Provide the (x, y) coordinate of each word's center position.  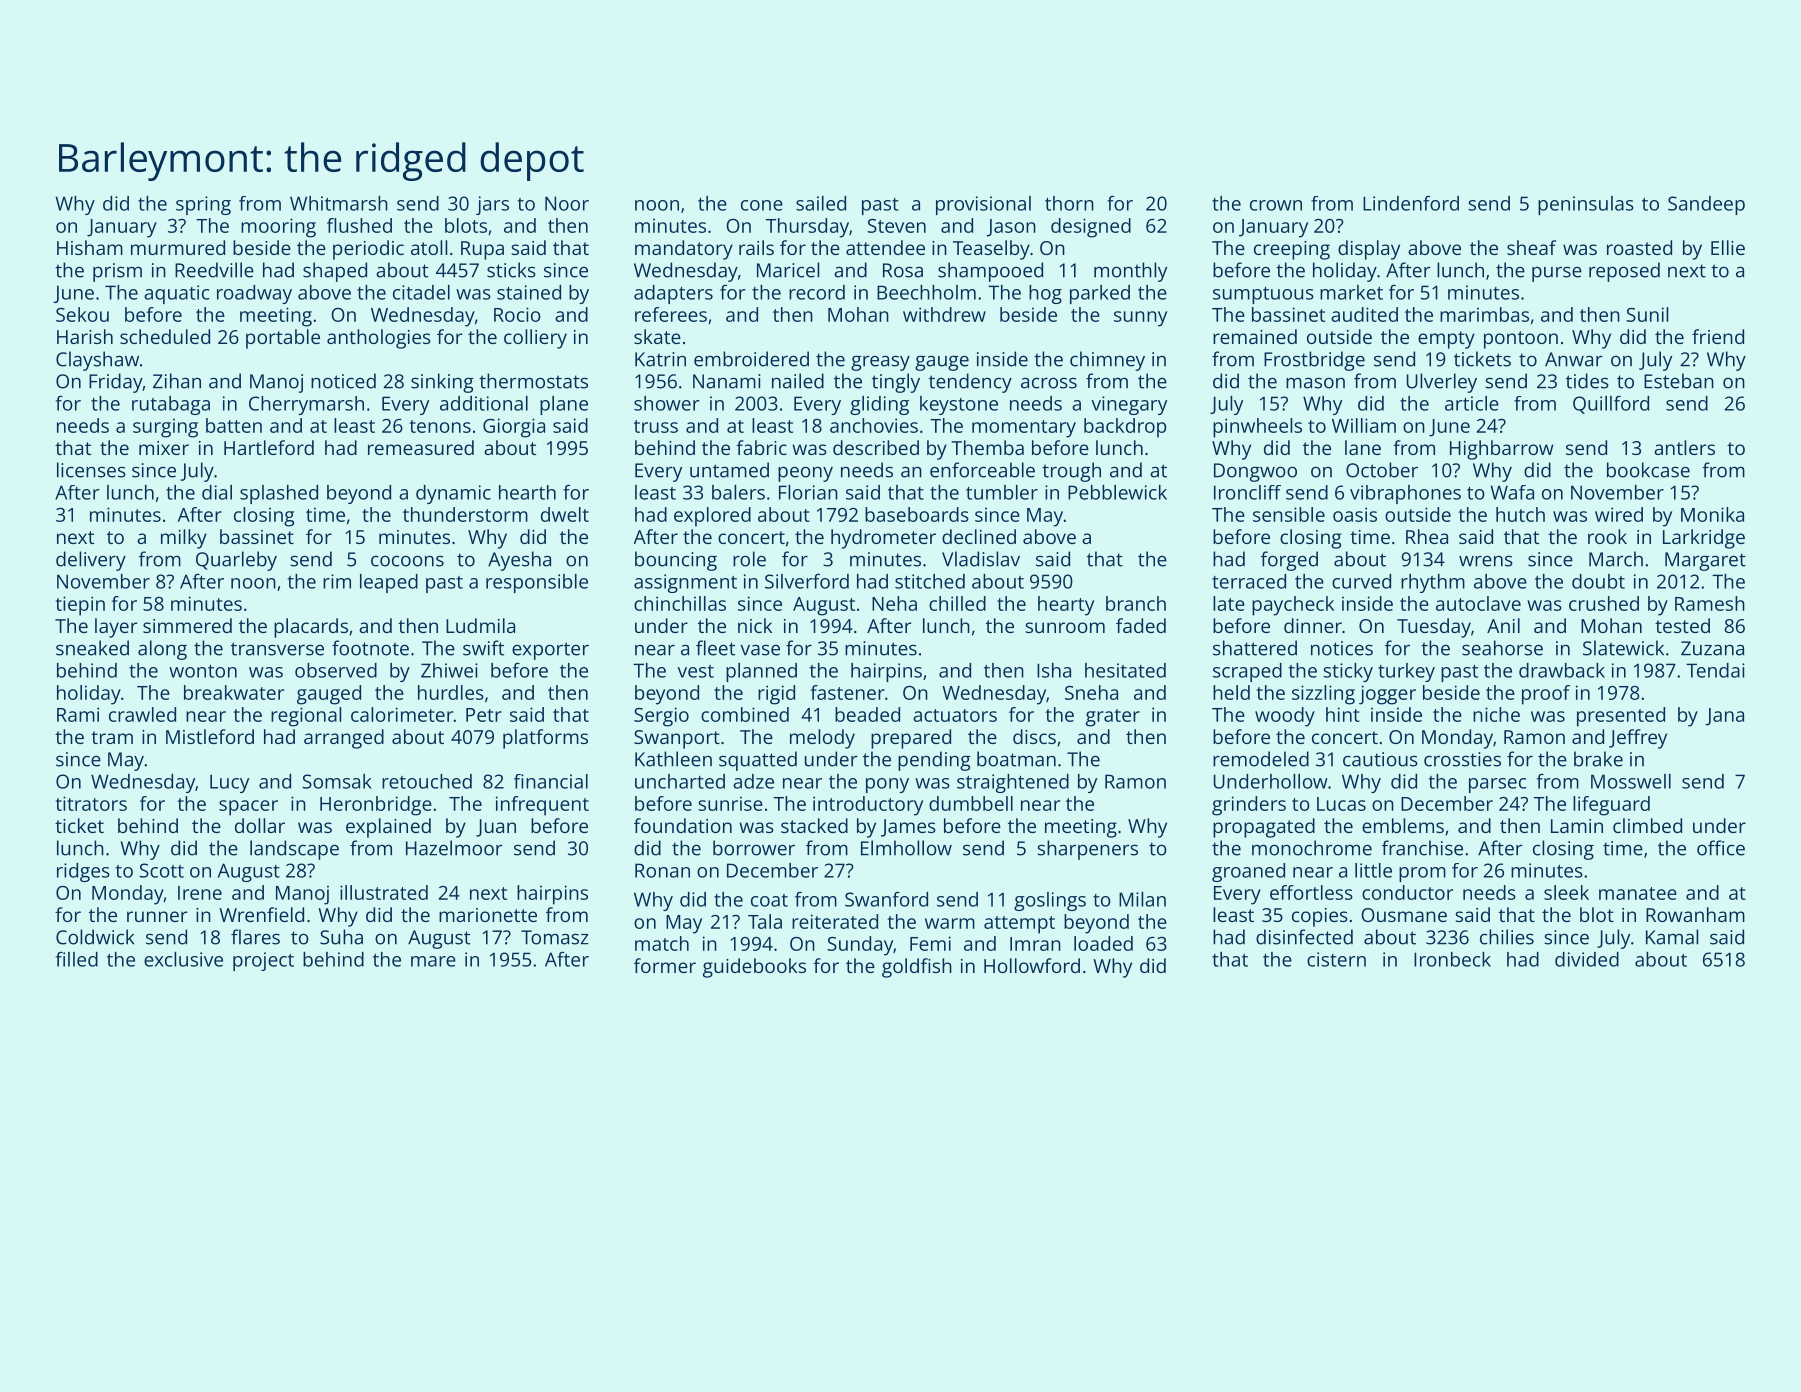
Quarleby (236, 561)
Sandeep (1706, 205)
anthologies (379, 339)
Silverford (807, 581)
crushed (1604, 603)
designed (1091, 228)
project (263, 961)
